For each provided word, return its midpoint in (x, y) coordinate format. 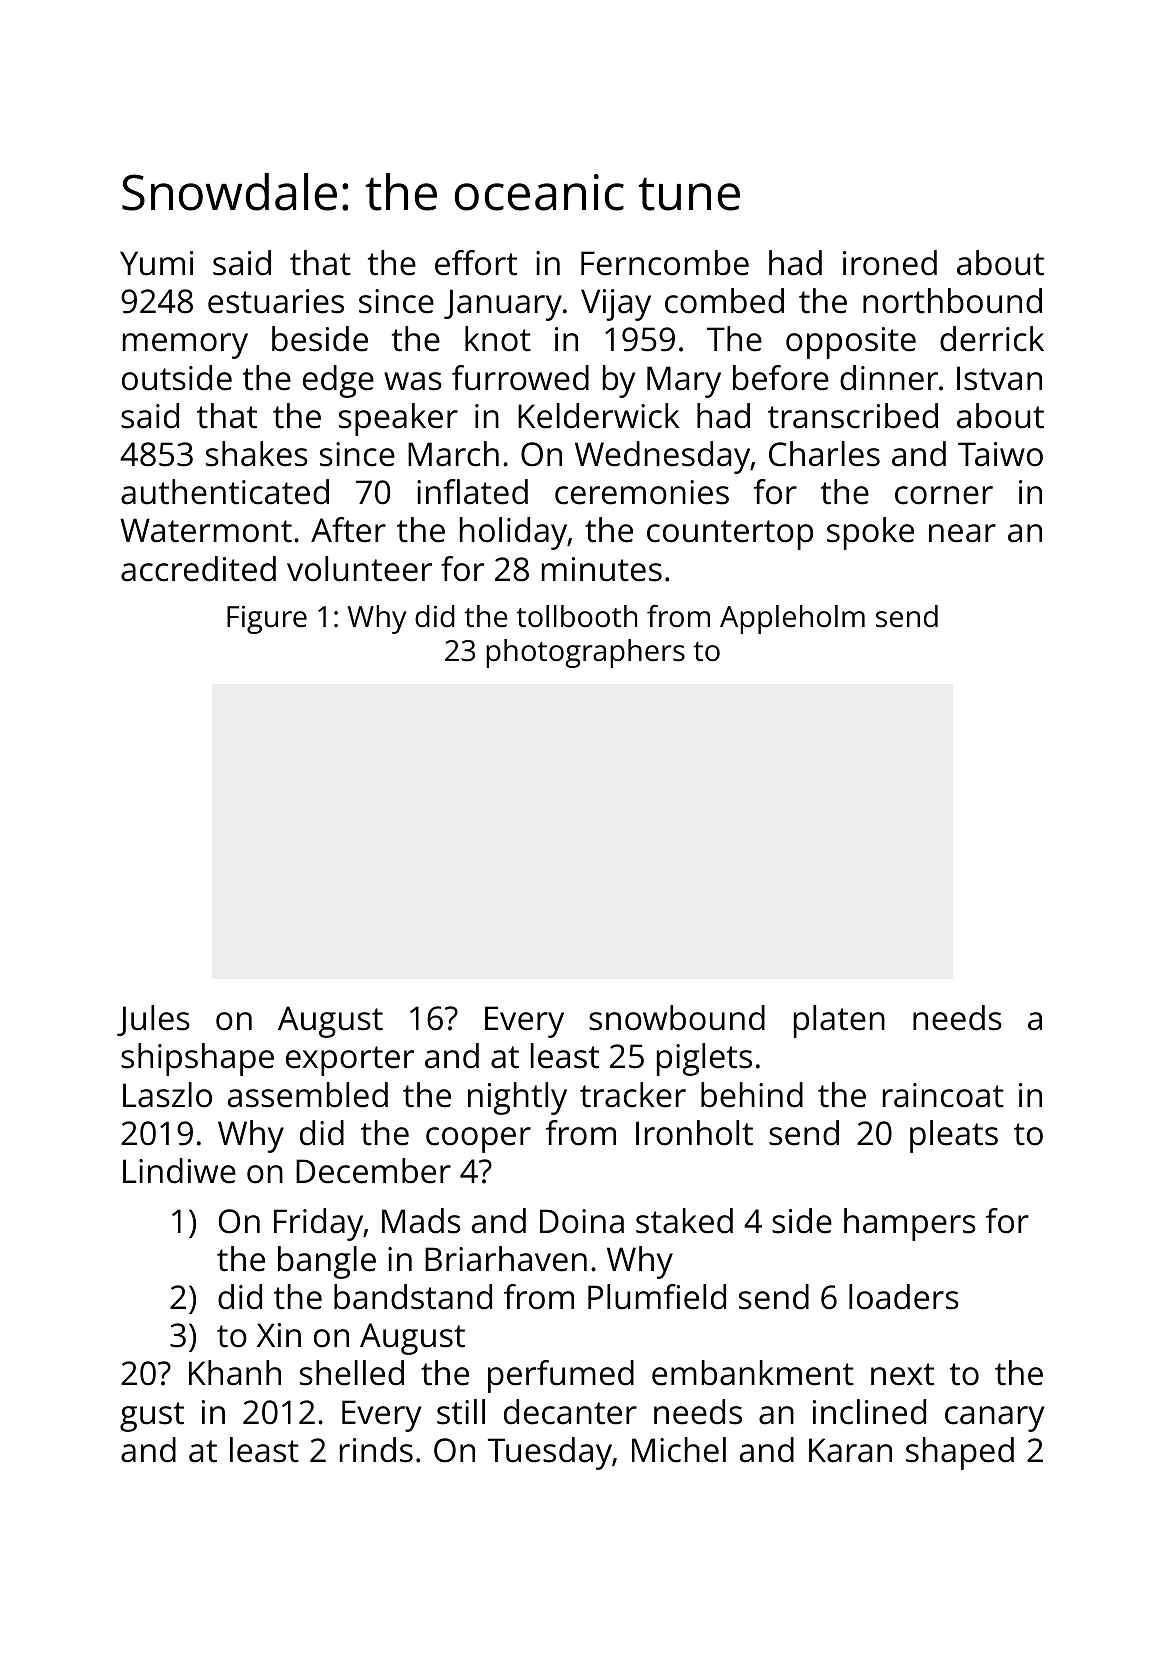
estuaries (276, 301)
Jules (153, 1020)
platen (839, 1021)
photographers (585, 653)
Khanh (235, 1373)
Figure (267, 619)
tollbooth (576, 616)
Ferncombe (665, 263)
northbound (952, 301)
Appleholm (792, 619)
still (461, 1412)
